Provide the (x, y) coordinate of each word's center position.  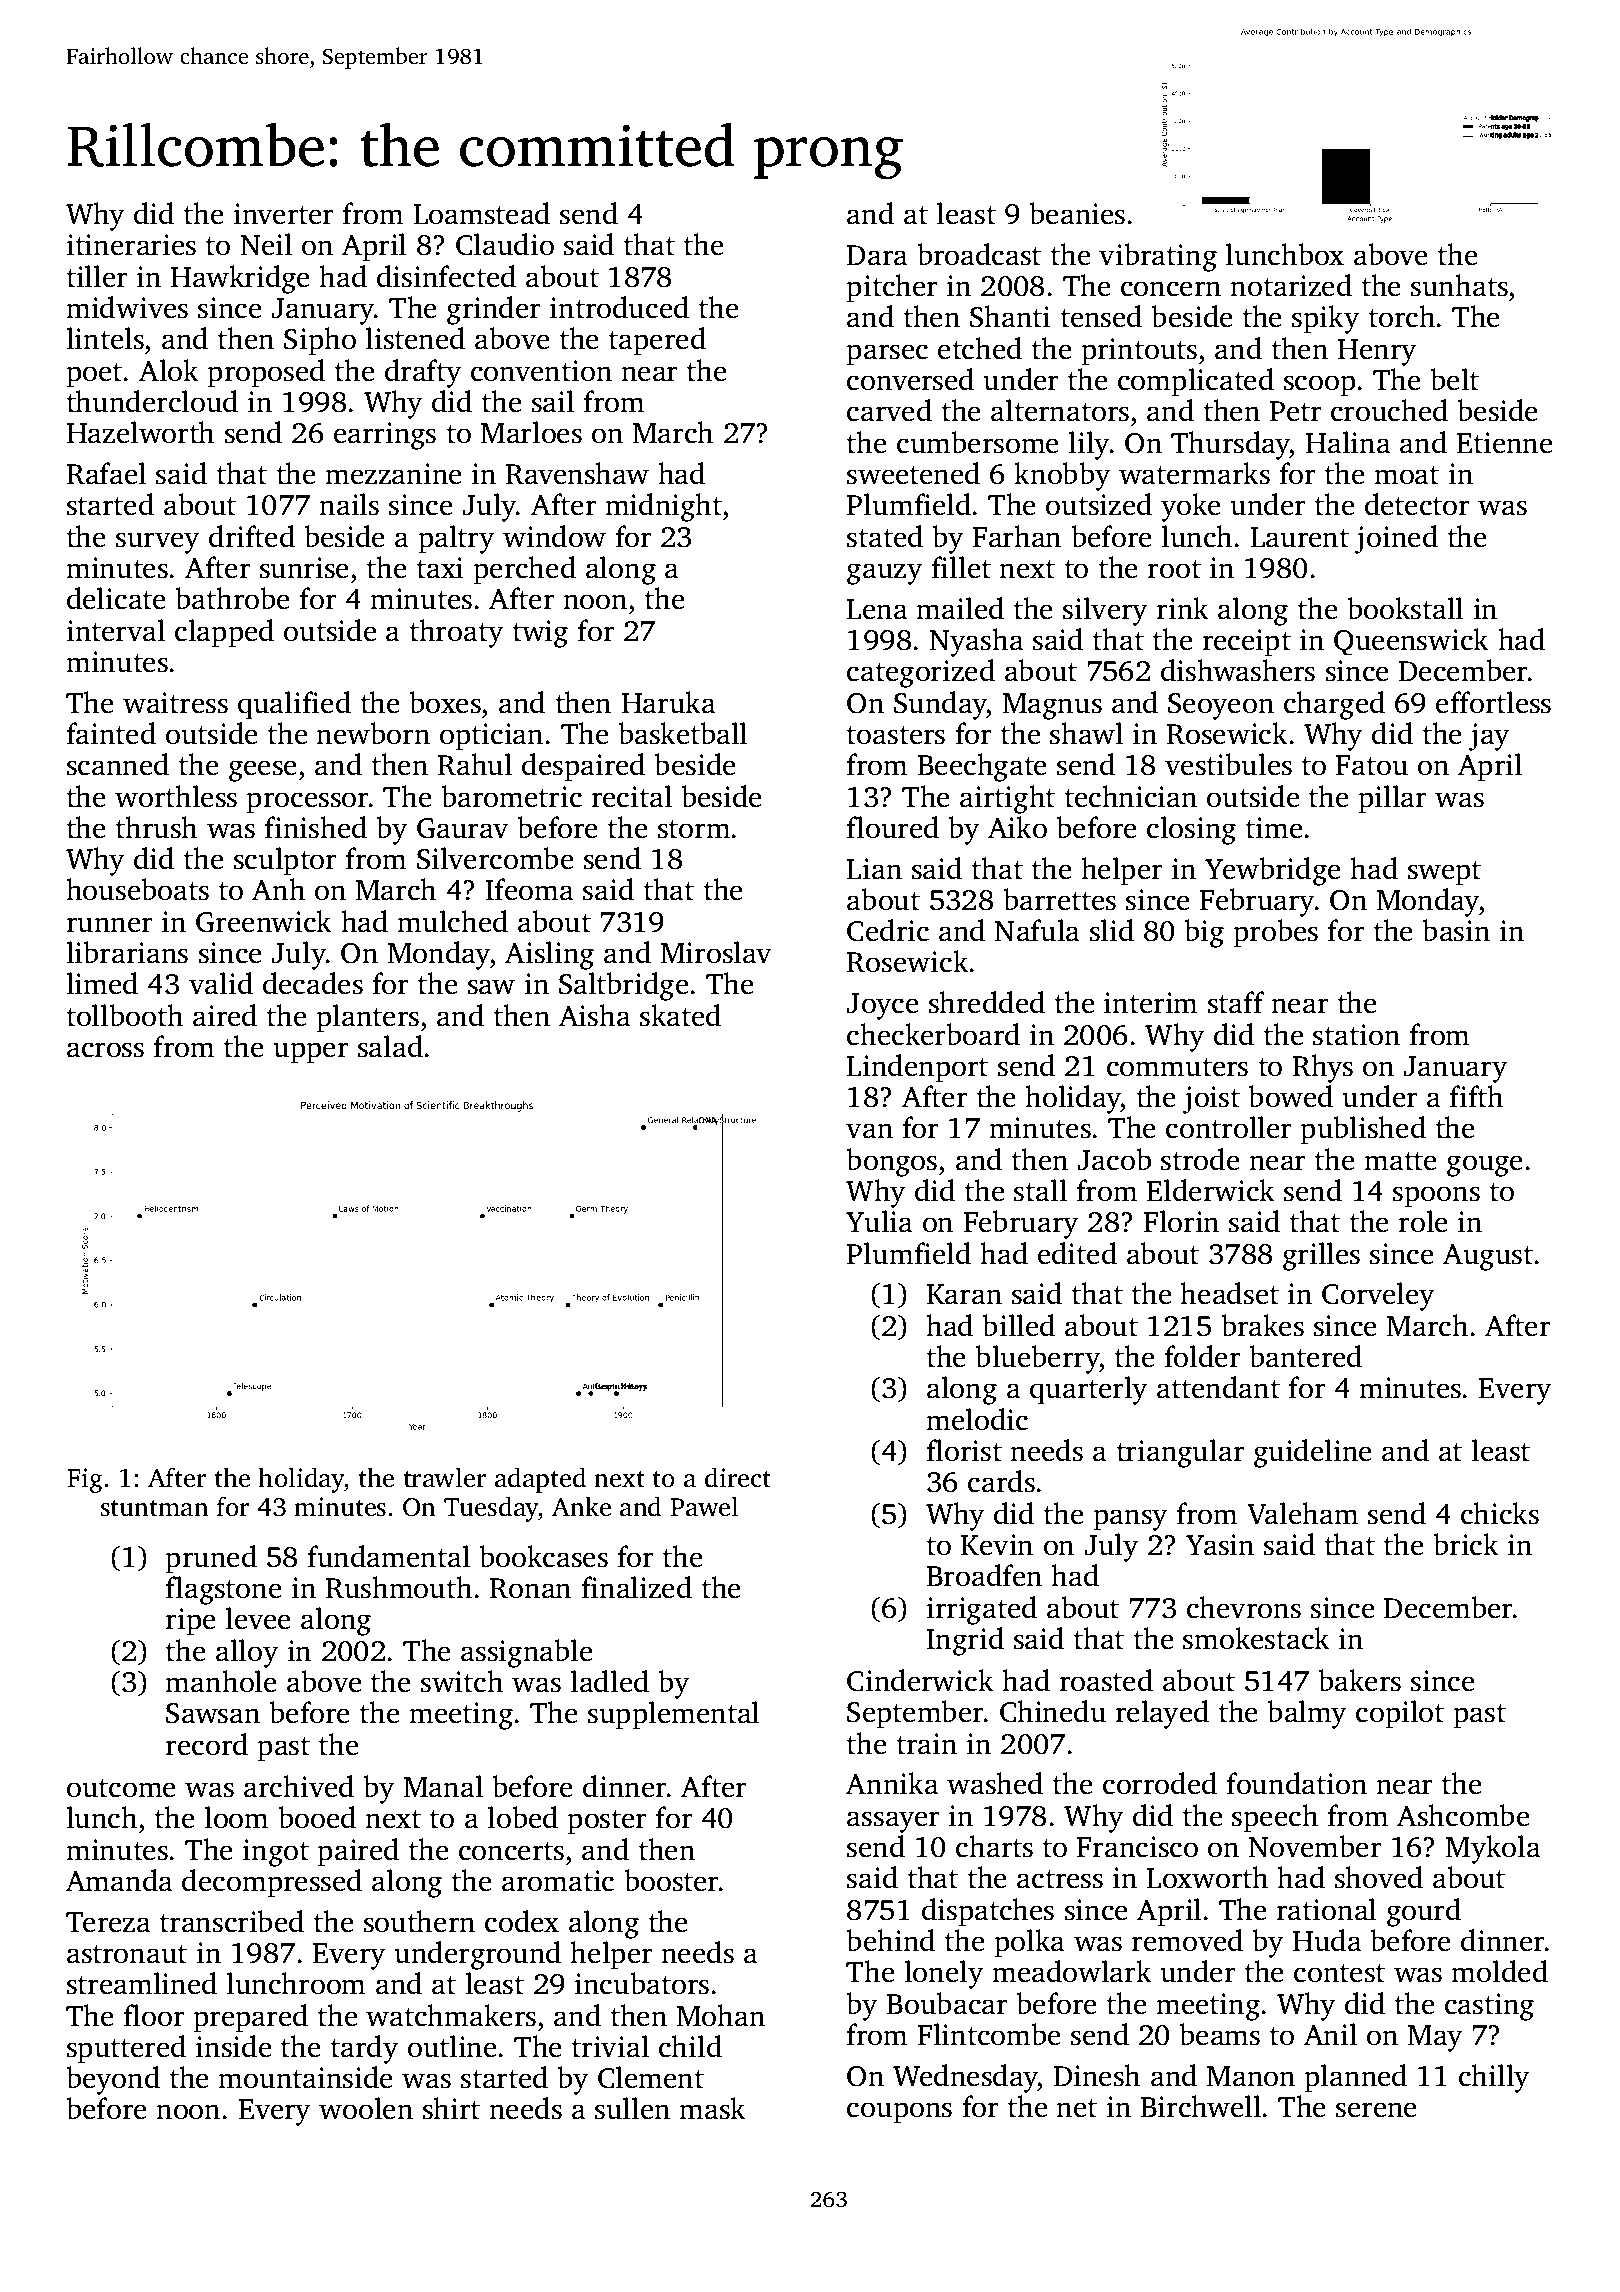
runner (109, 925)
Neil (266, 244)
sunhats (1459, 285)
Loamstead (482, 213)
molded (1499, 1971)
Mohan (721, 2015)
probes (1275, 933)
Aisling (549, 955)
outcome (121, 1788)
